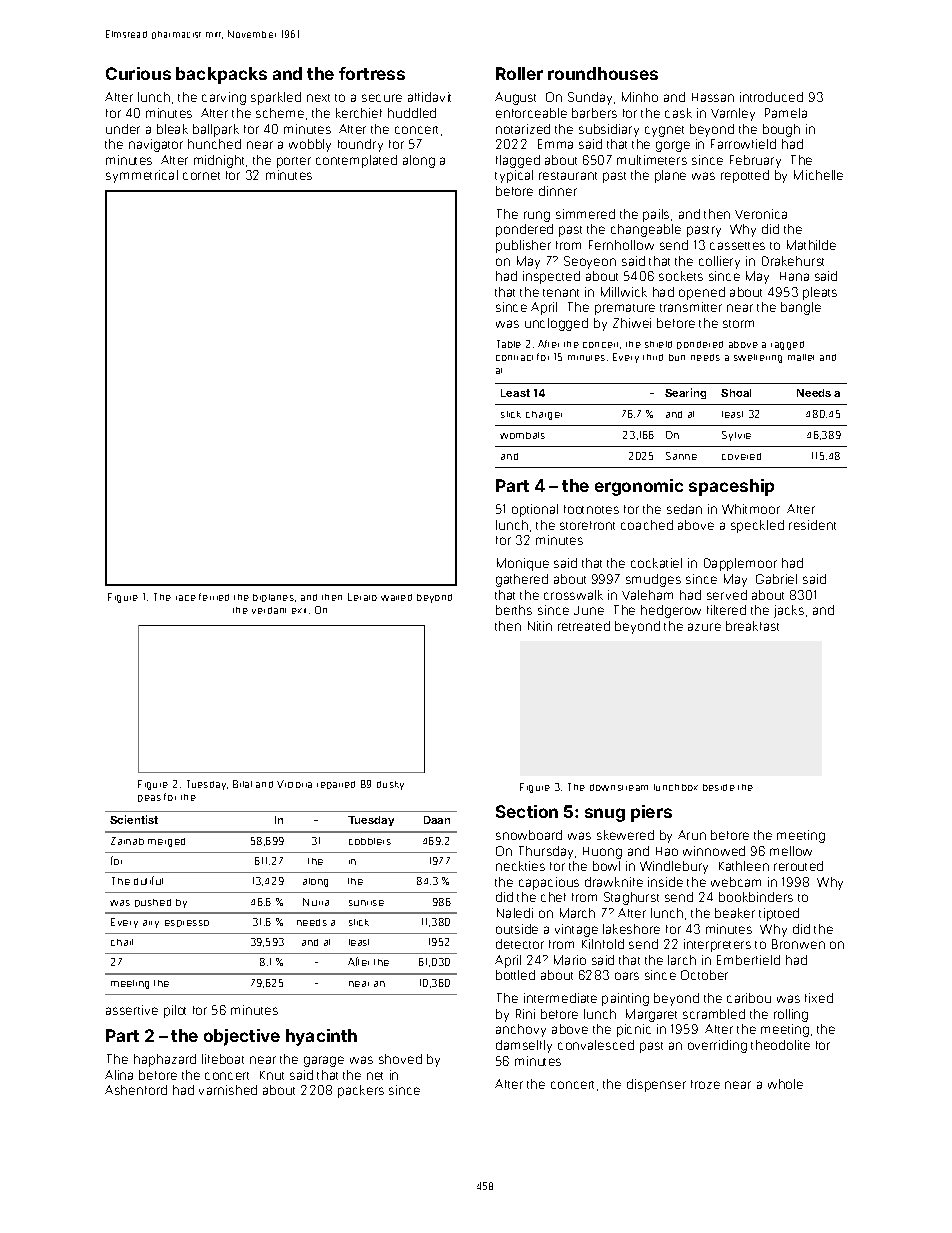  Describe the element at coordinates (656, 1085) in the image. I see `dispenser` at that location.
